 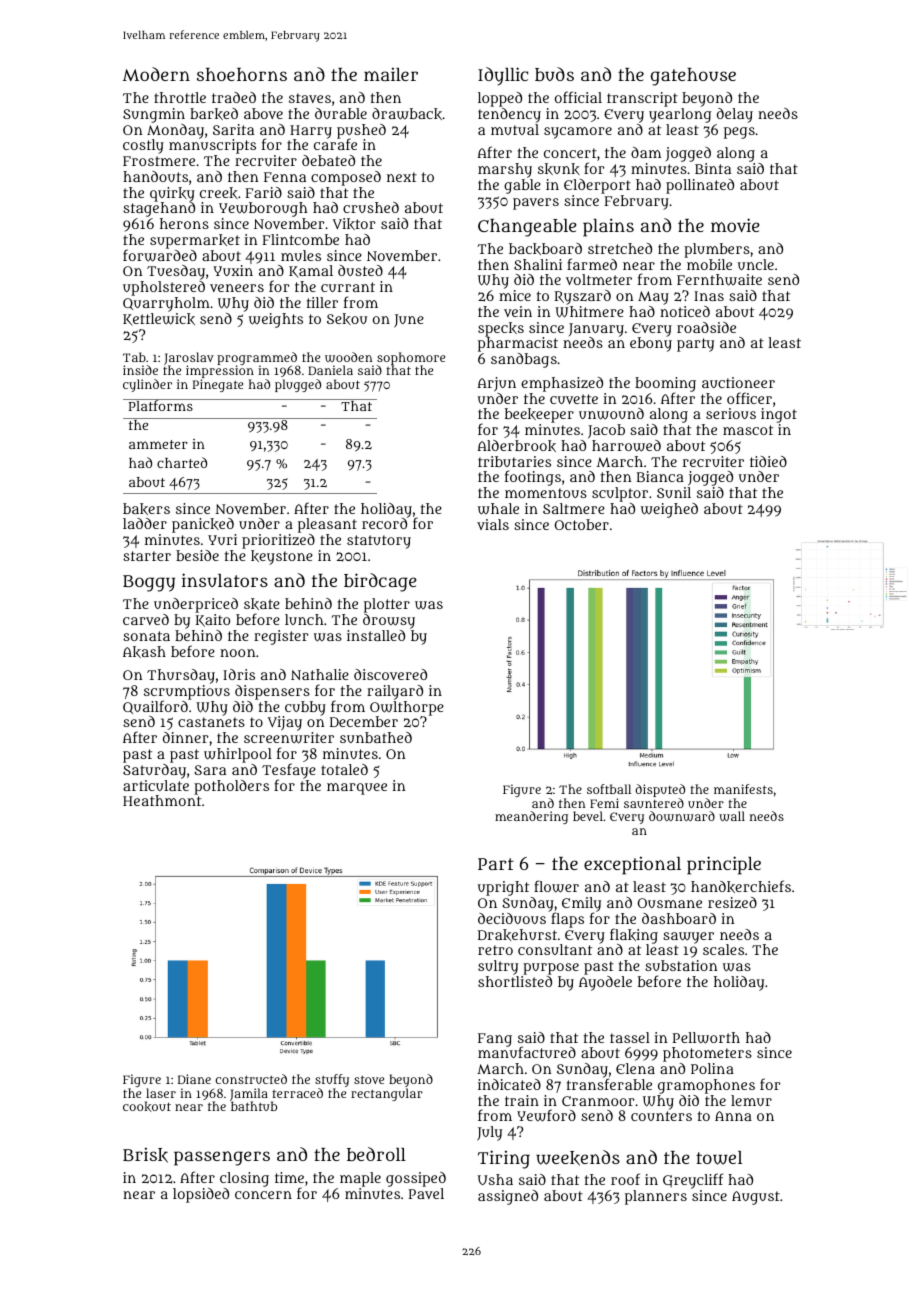 I want to click on Frostmere, so click(x=159, y=161).
